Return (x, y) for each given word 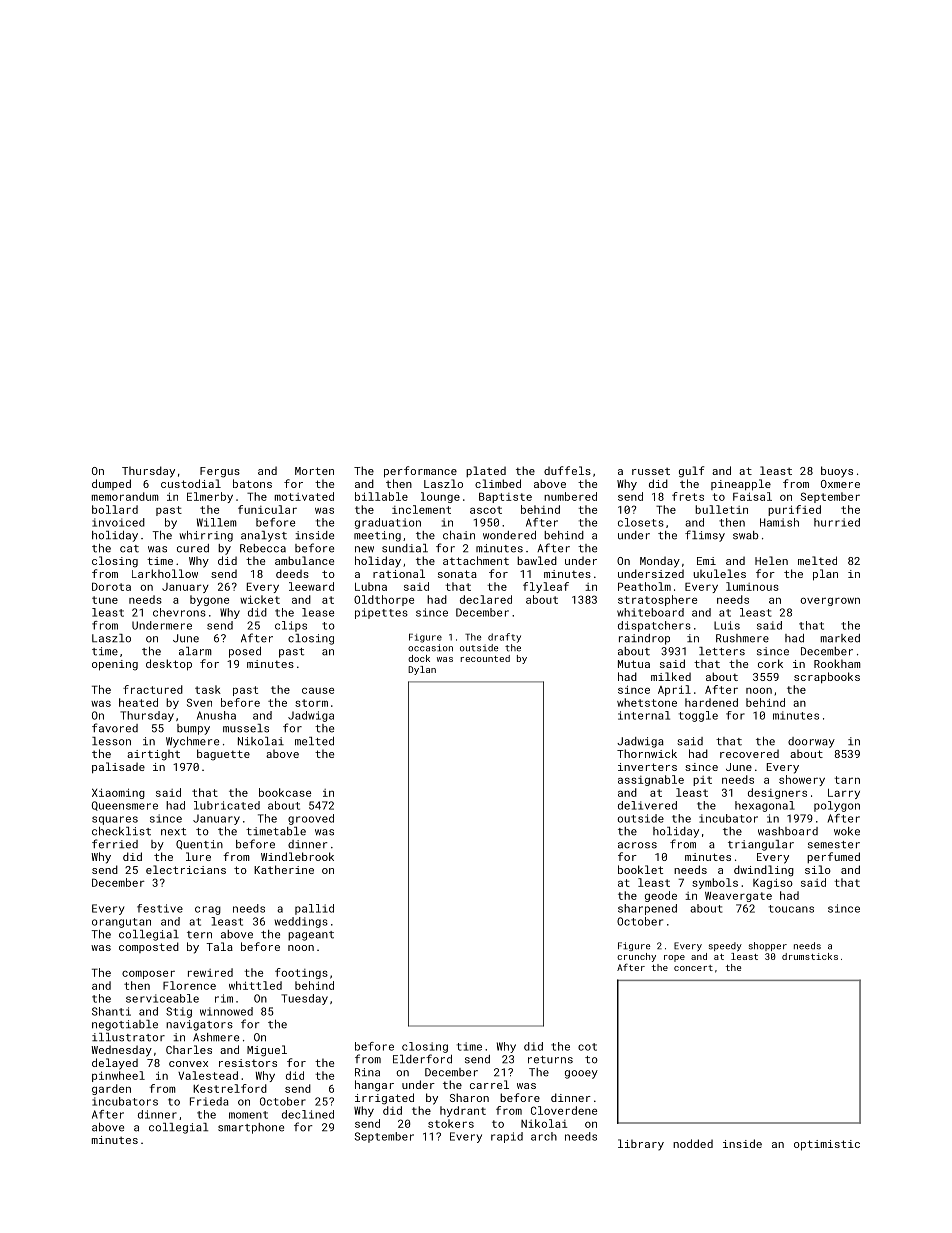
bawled (537, 560)
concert (693, 968)
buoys (837, 472)
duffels (567, 470)
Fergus (220, 472)
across (637, 845)
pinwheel (118, 1076)
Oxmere (840, 484)
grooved (311, 819)
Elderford (422, 1059)
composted (149, 947)
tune (105, 600)
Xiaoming (118, 793)
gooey (581, 1074)
